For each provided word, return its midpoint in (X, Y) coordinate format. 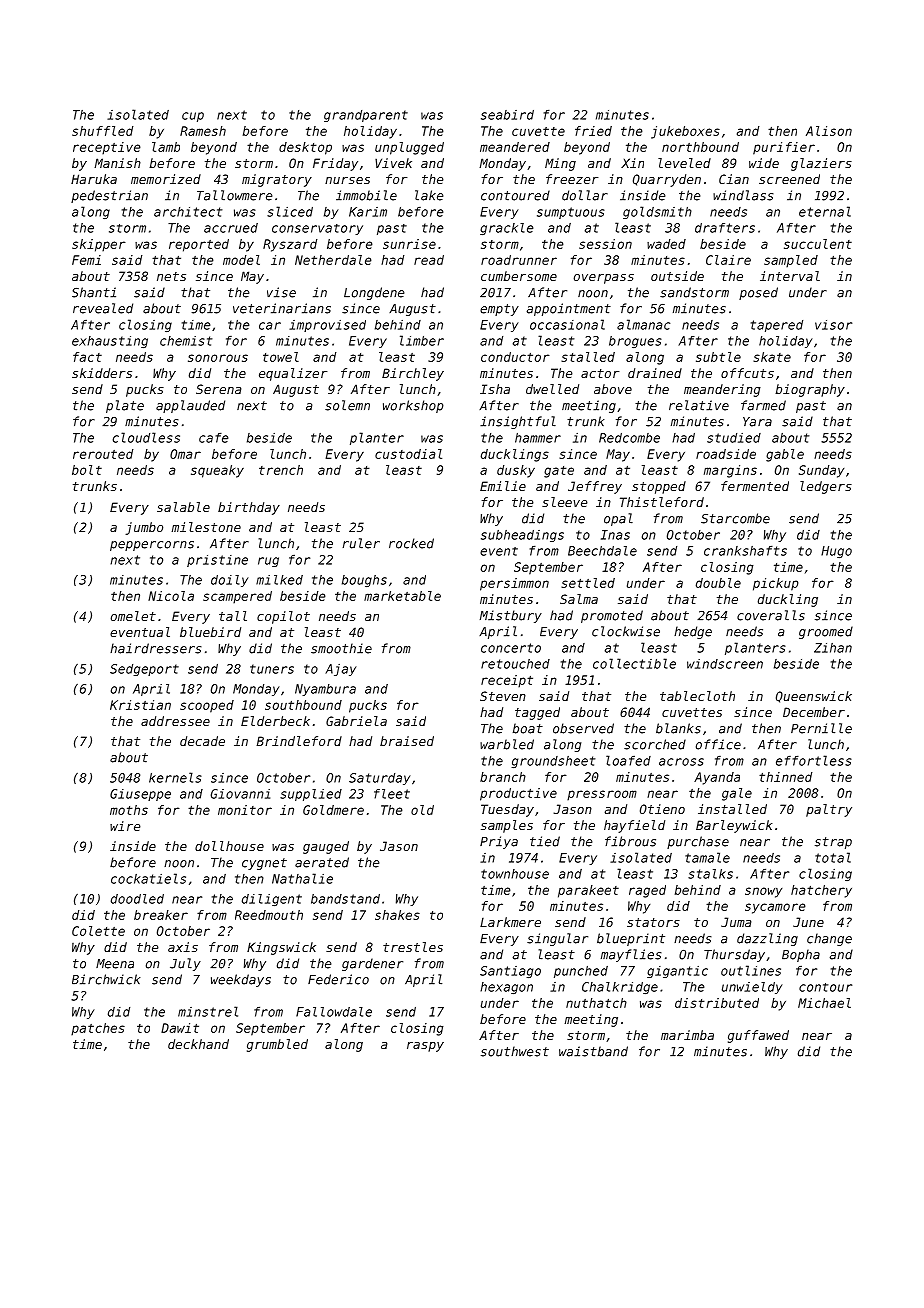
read (429, 260)
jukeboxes (685, 132)
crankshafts (745, 551)
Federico (338, 979)
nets (171, 276)
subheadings (522, 536)
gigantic (677, 972)
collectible (634, 663)
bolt (87, 470)
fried (593, 131)
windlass (743, 195)
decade (202, 741)
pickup (775, 584)
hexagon (506, 988)
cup (193, 117)
